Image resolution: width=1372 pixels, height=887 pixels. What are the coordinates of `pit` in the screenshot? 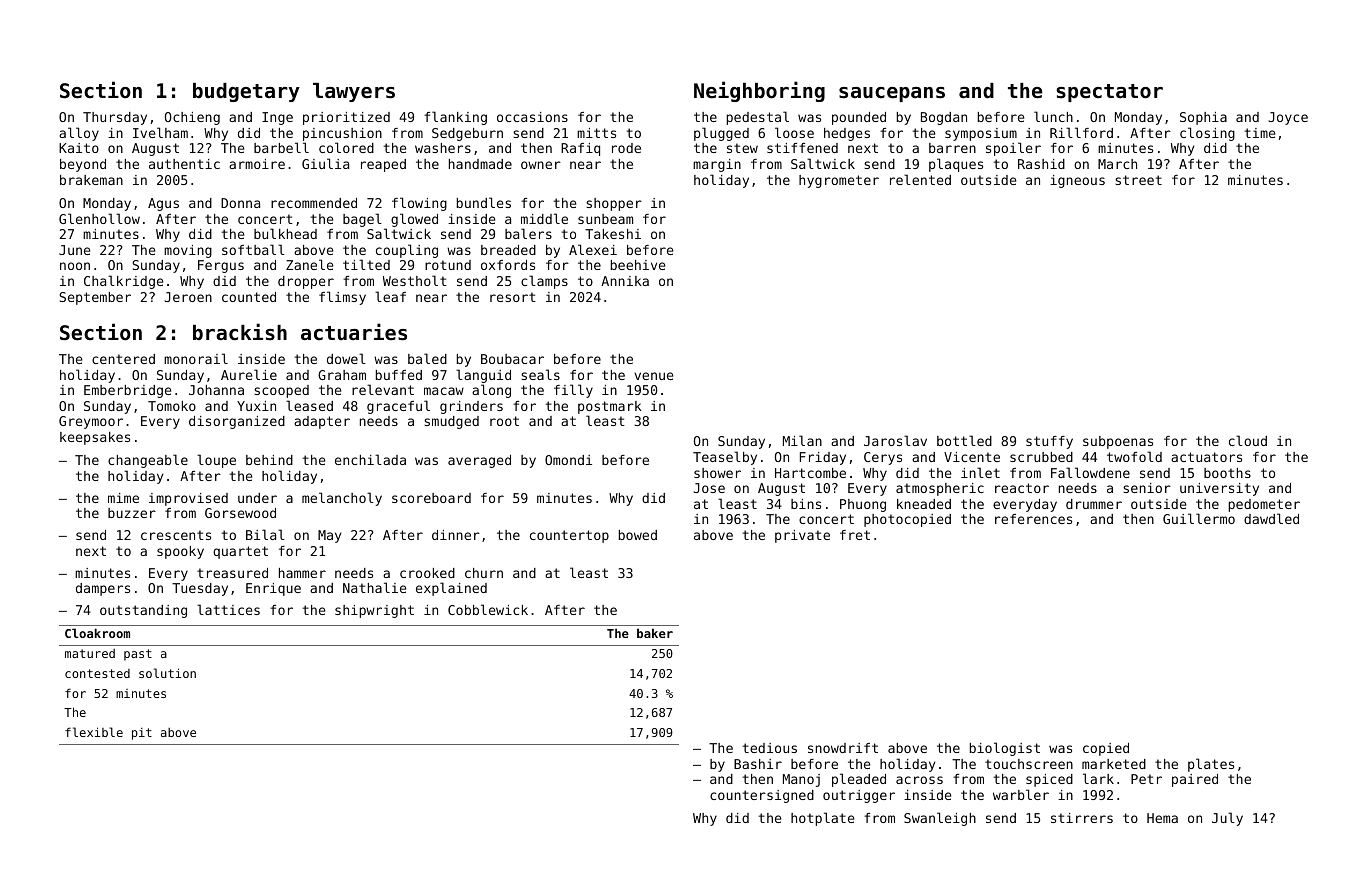 It's located at (142, 734).
